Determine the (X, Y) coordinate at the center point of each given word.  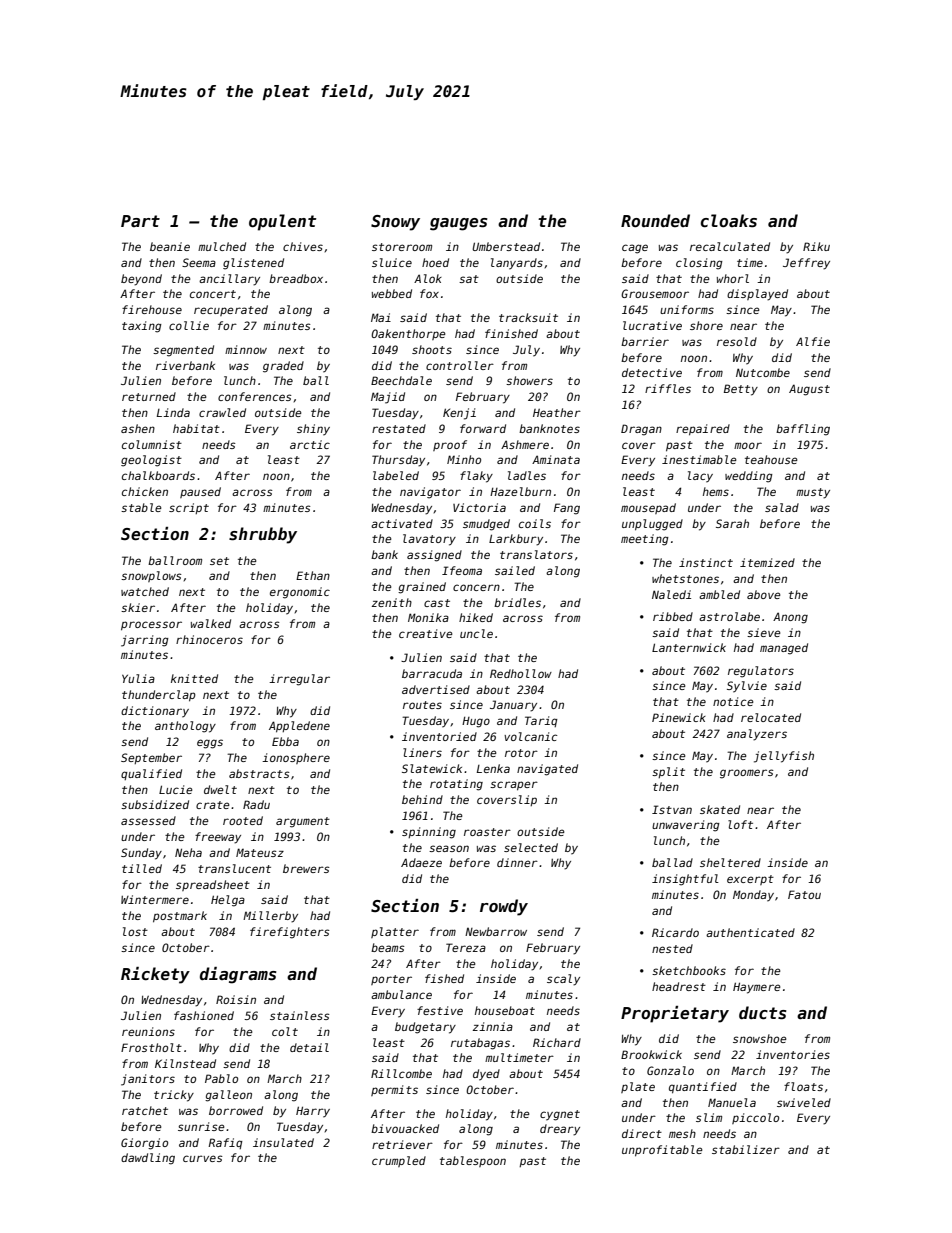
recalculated (730, 246)
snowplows (151, 576)
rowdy (504, 907)
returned (149, 396)
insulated (283, 1142)
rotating (456, 785)
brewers (306, 868)
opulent (282, 222)
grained (422, 588)
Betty (741, 390)
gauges (458, 224)
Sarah (732, 523)
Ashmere (525, 444)
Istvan (672, 809)
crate (212, 805)
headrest (679, 986)
